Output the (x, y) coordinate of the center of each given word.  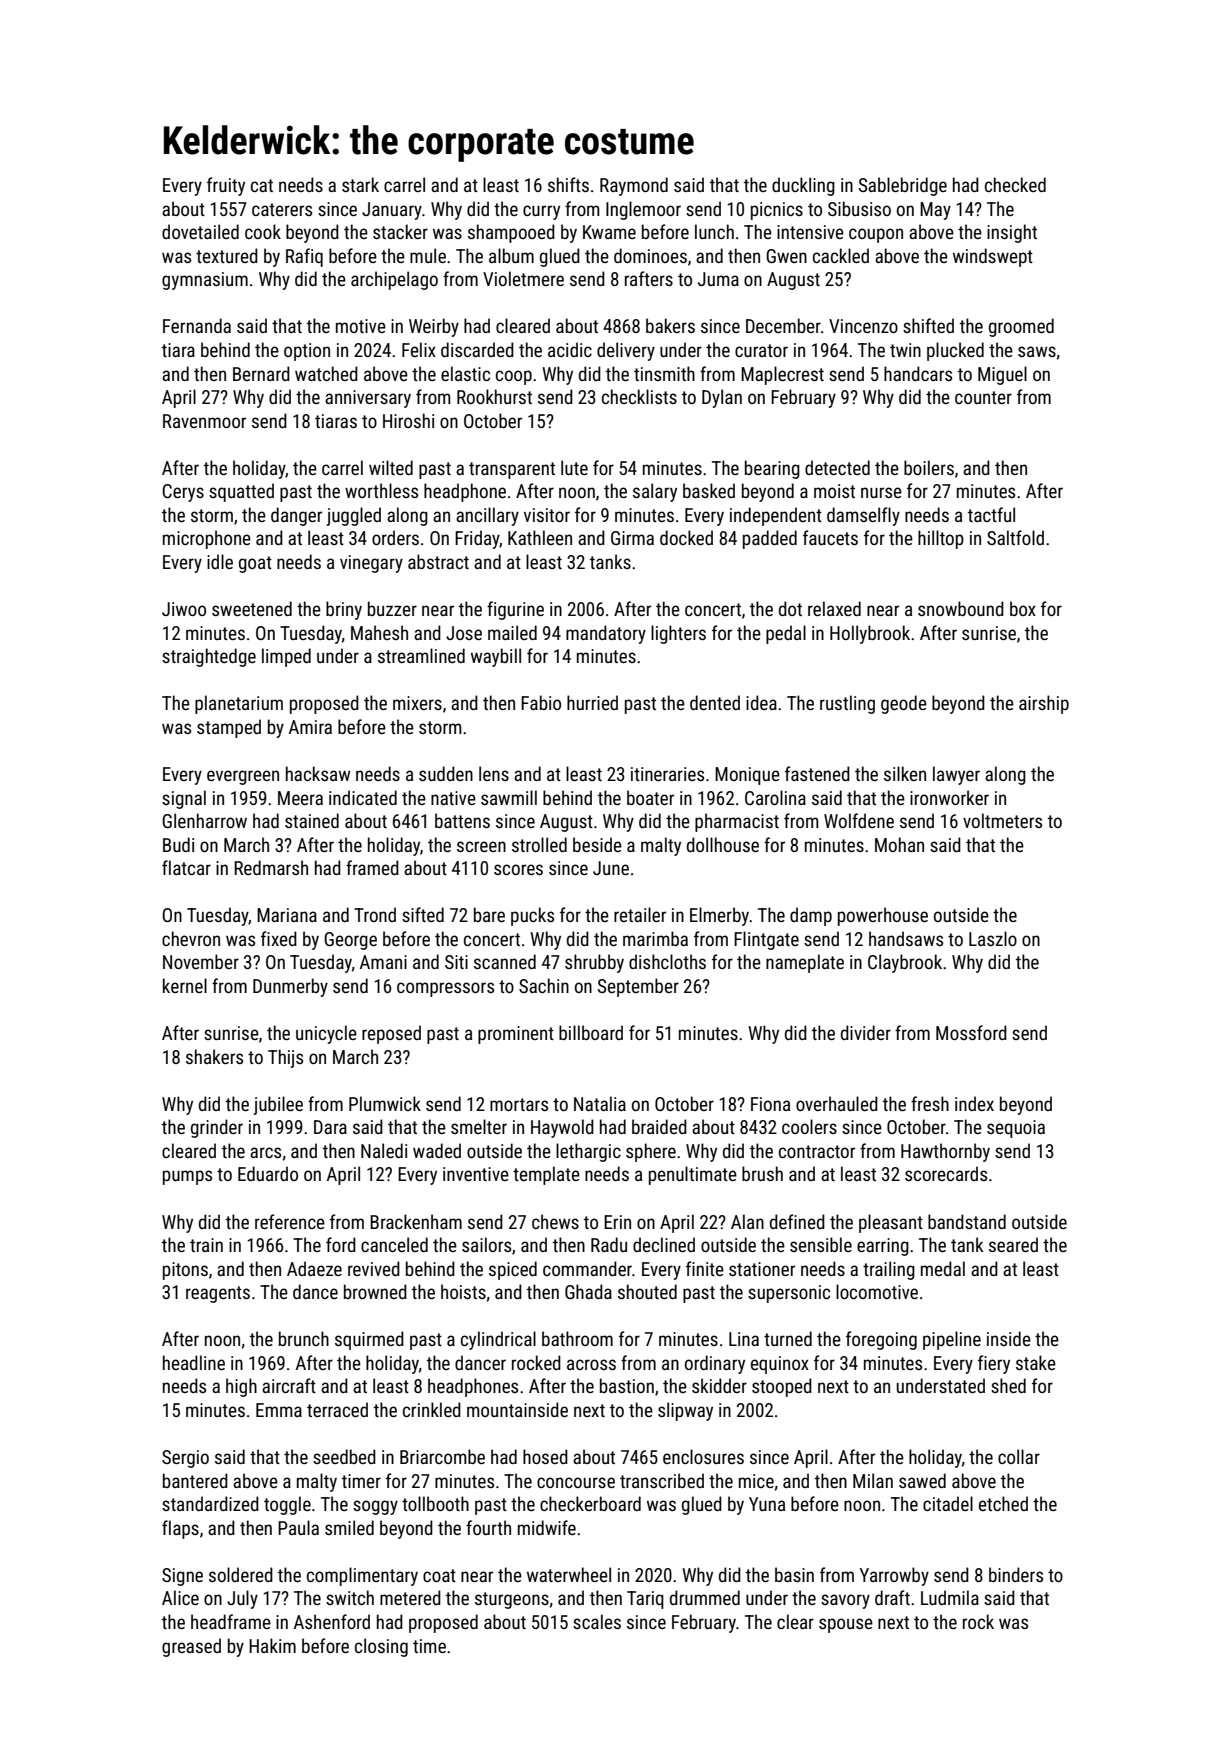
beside (597, 844)
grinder (217, 1128)
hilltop (941, 539)
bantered (195, 1480)
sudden (446, 773)
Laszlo (993, 938)
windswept (993, 257)
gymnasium (205, 281)
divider (866, 1032)
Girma (632, 538)
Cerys (183, 493)
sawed (922, 1480)
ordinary (715, 1364)
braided (659, 1126)
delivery (626, 351)
